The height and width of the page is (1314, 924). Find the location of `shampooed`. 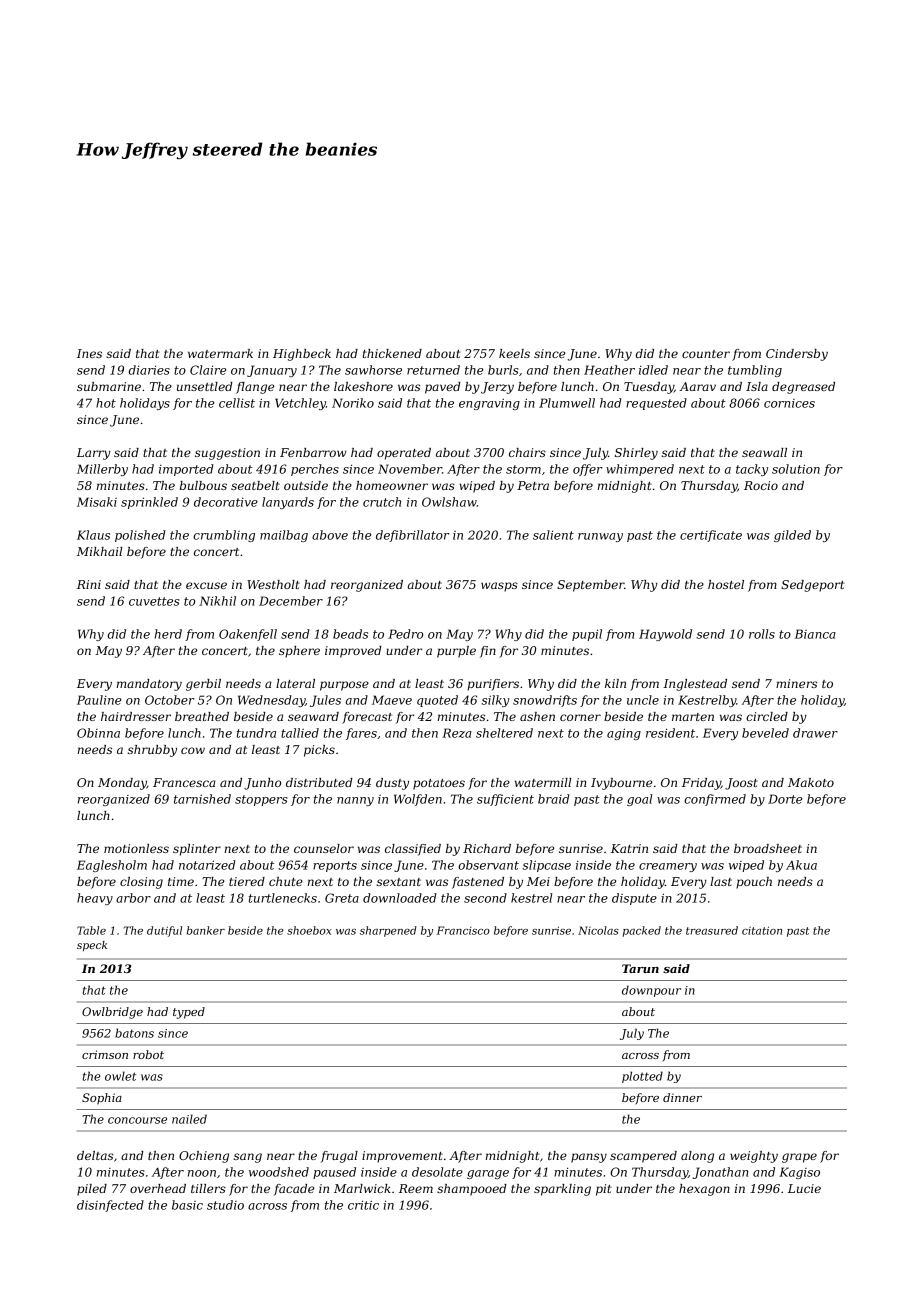

shampooed is located at coordinates (472, 1190).
